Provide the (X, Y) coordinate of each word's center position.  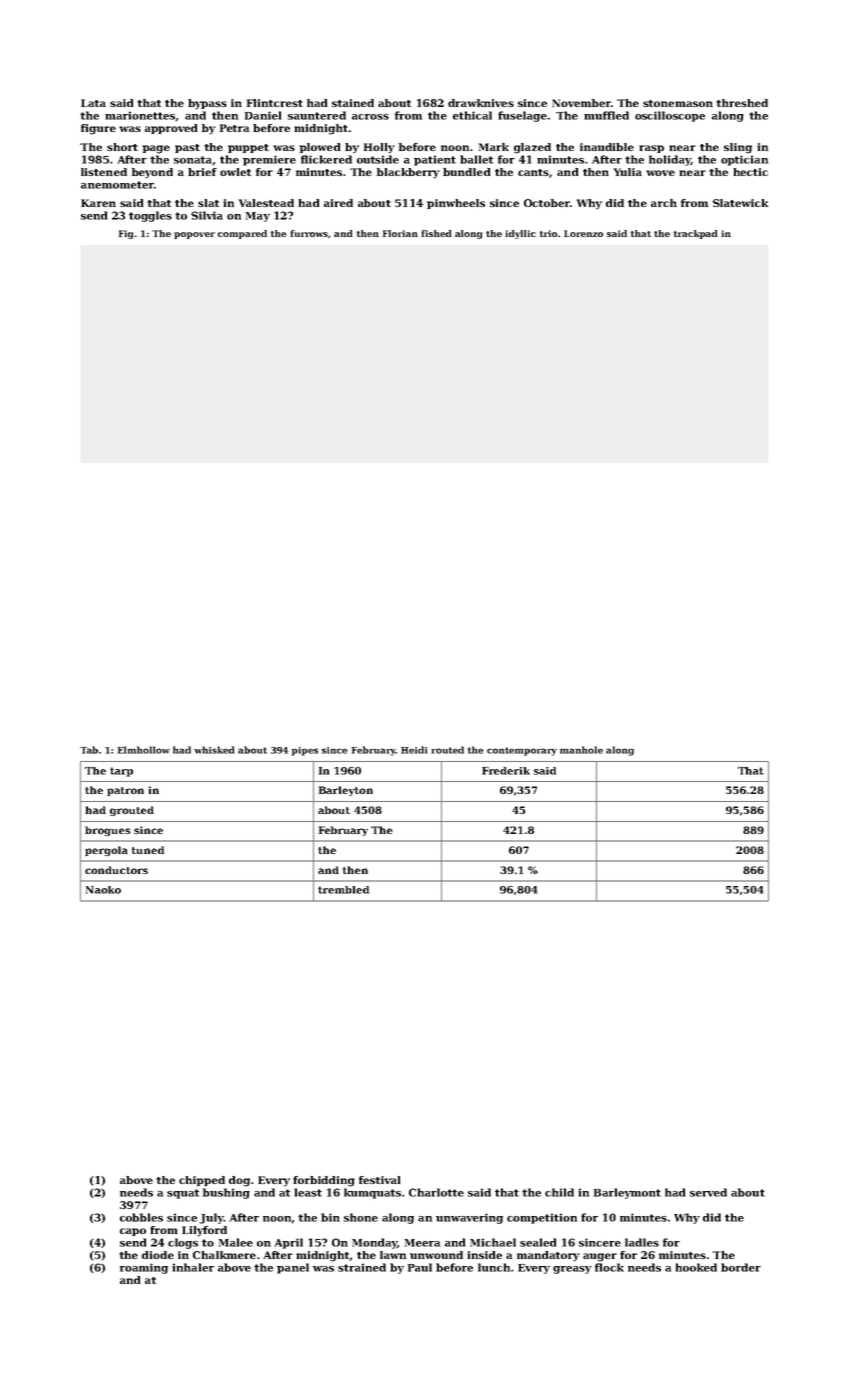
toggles (150, 216)
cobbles (141, 1217)
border (741, 1267)
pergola (106, 851)
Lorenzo (583, 233)
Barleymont (627, 1193)
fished (436, 233)
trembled (343, 890)
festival (380, 1180)
